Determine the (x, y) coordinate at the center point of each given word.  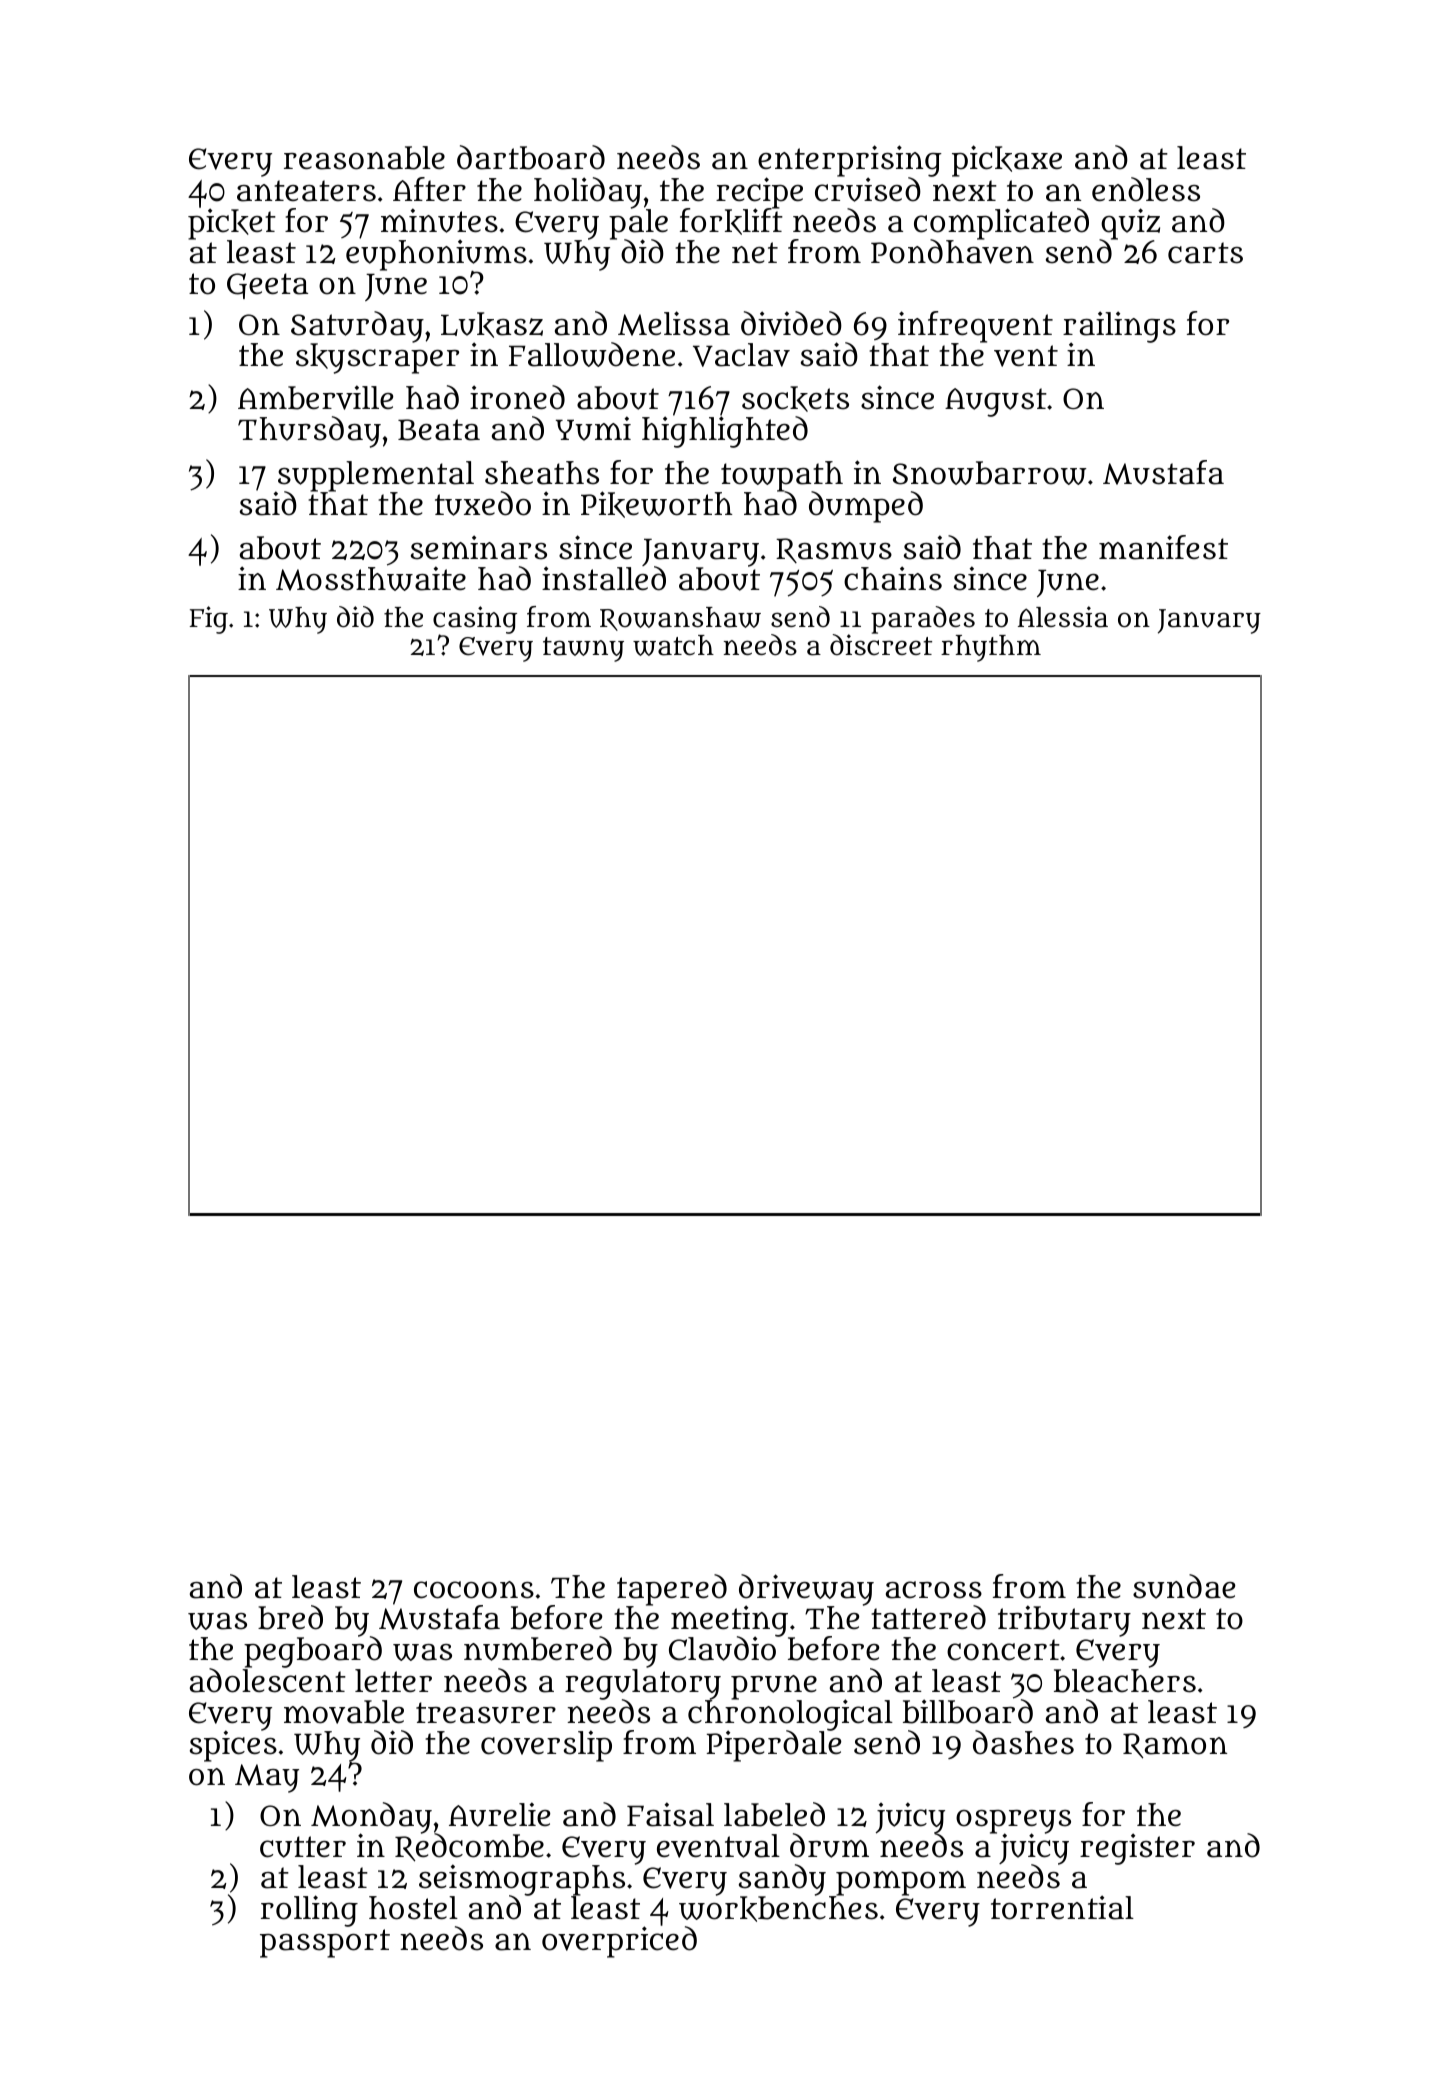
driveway (806, 1590)
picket (232, 224)
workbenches (778, 1909)
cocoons (474, 1590)
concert (1003, 1650)
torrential (1062, 1907)
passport (325, 1943)
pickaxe (1007, 161)
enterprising (850, 161)
